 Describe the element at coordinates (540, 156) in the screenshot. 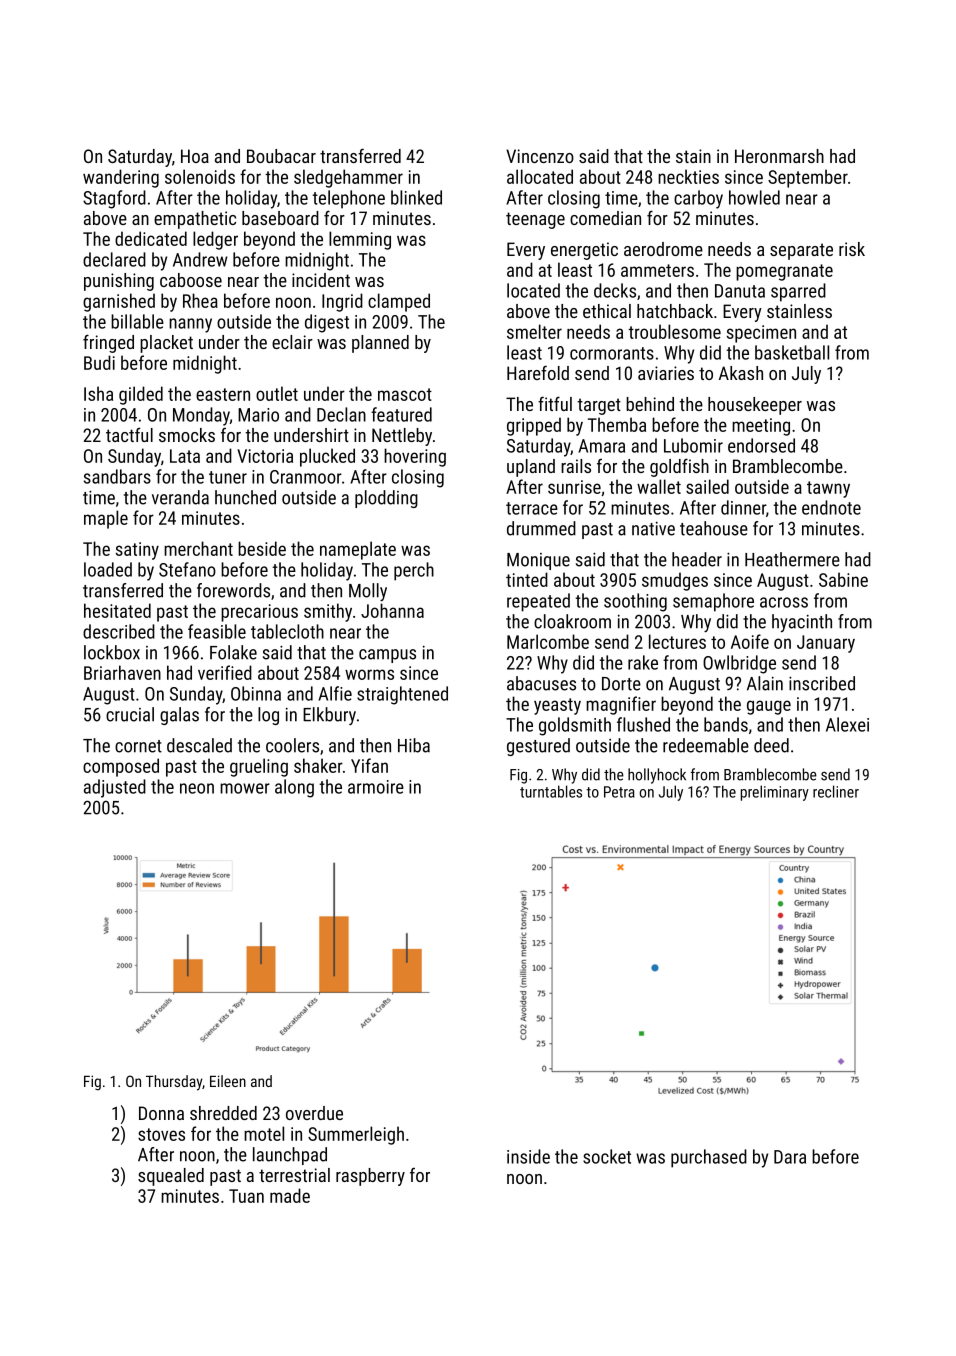

I see `Vincenzo` at that location.
